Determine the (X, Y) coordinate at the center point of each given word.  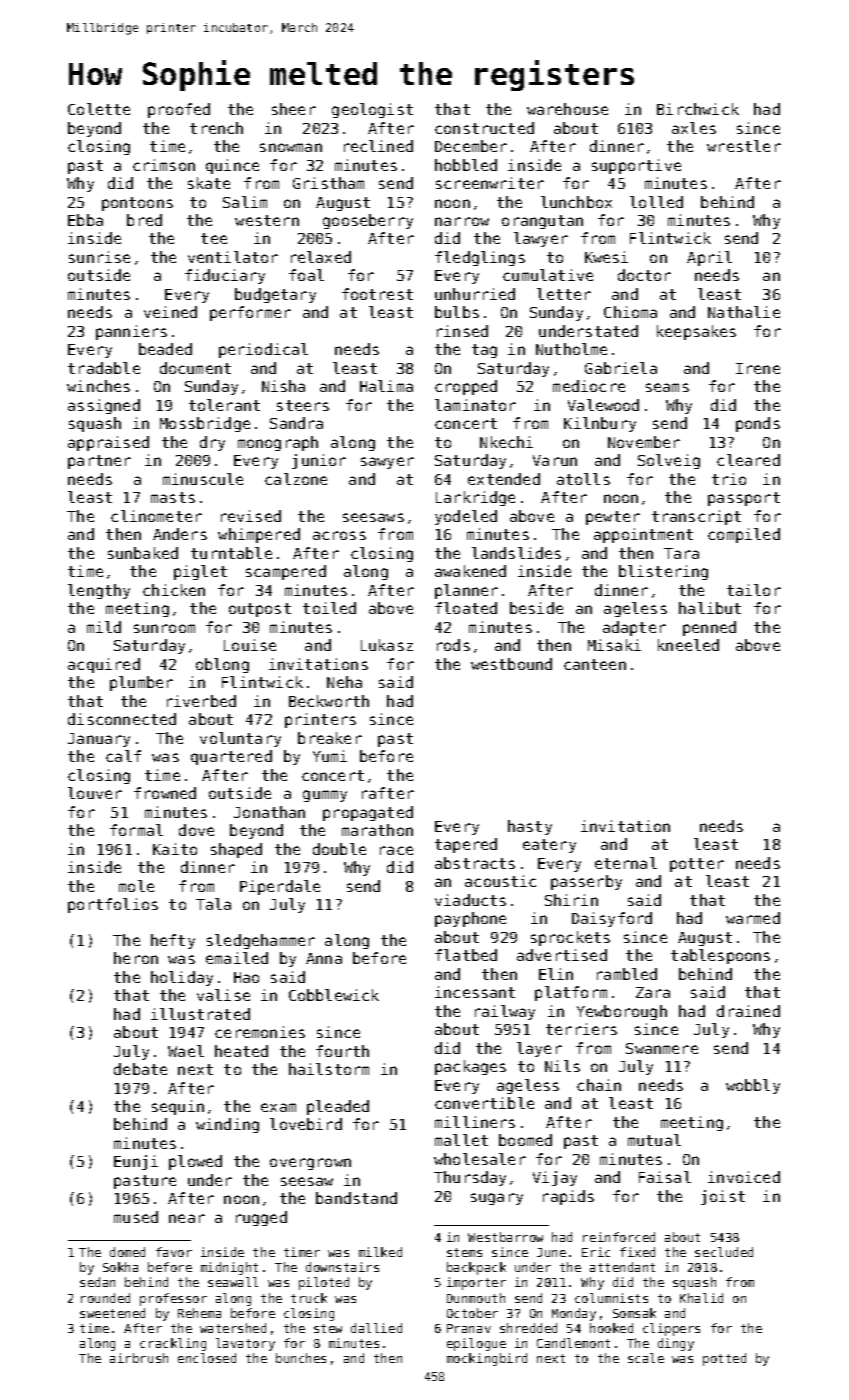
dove (196, 830)
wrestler (744, 146)
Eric (596, 1252)
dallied (376, 1328)
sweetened (112, 1313)
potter (697, 865)
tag (484, 351)
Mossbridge (205, 424)
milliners (475, 1122)
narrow (462, 221)
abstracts (475, 863)
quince (232, 166)
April (709, 258)
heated (241, 1051)
